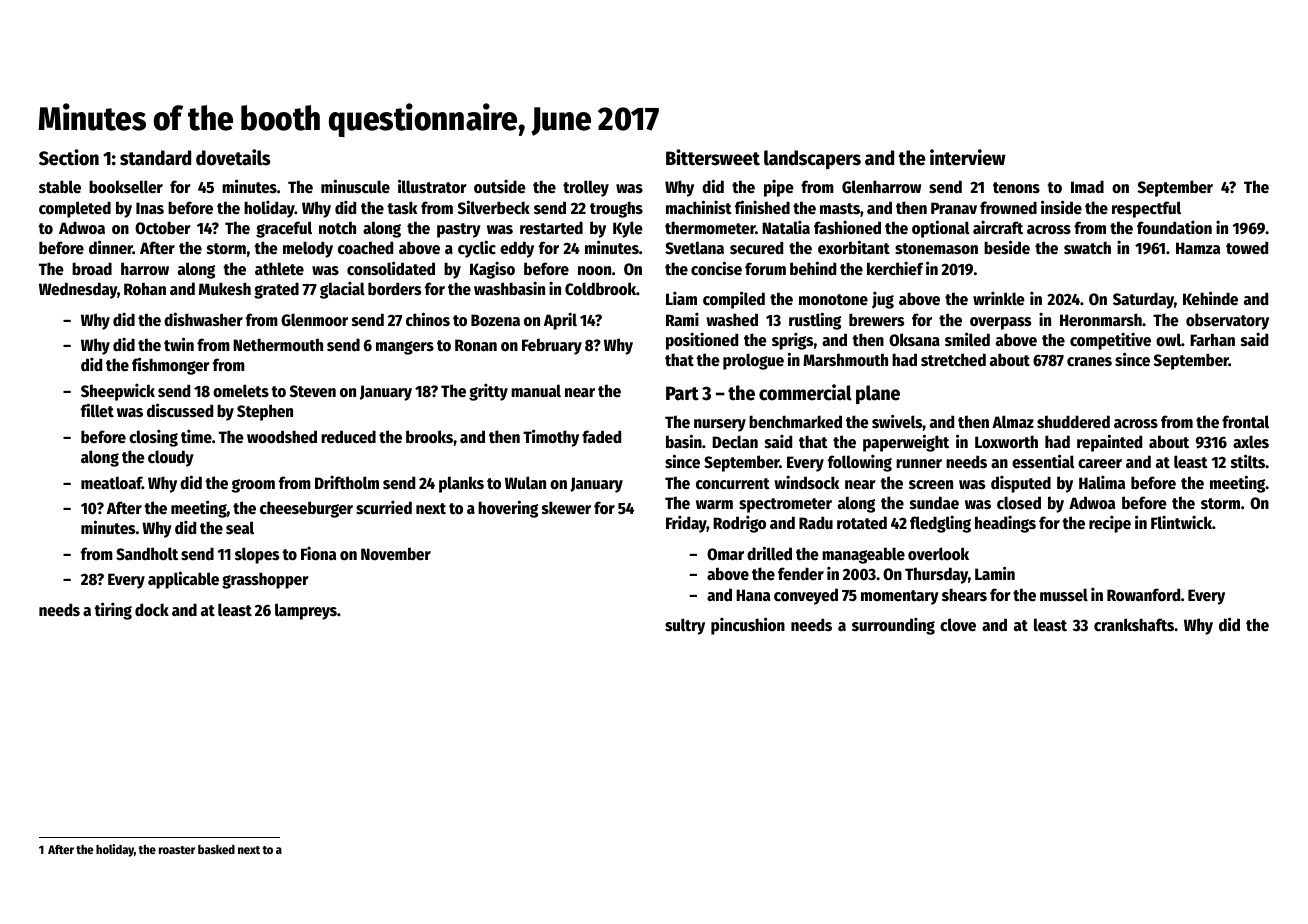  I want to click on essential, so click(1043, 461).
